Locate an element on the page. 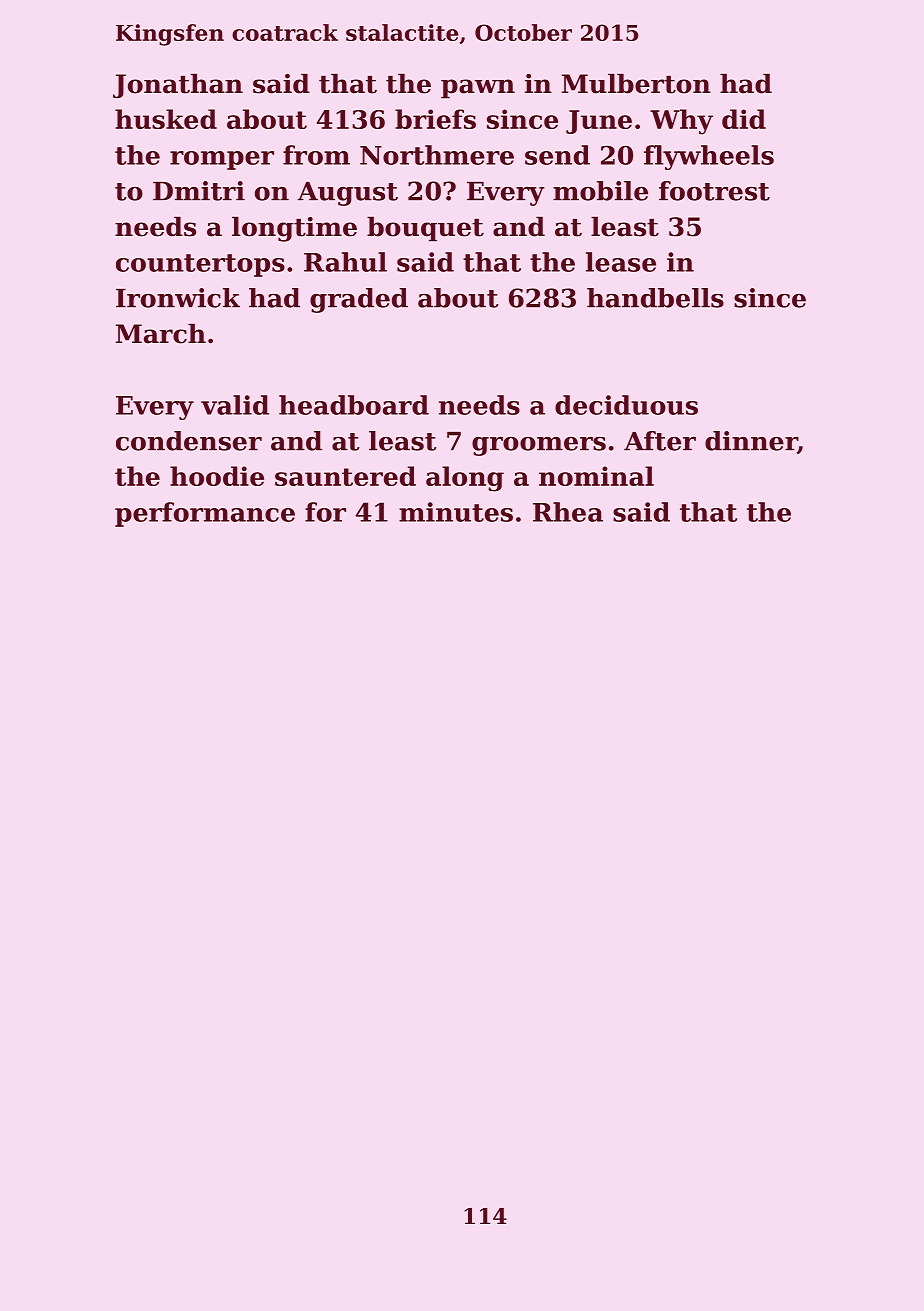 This page has width=924, height=1311. minutes is located at coordinates (456, 512).
